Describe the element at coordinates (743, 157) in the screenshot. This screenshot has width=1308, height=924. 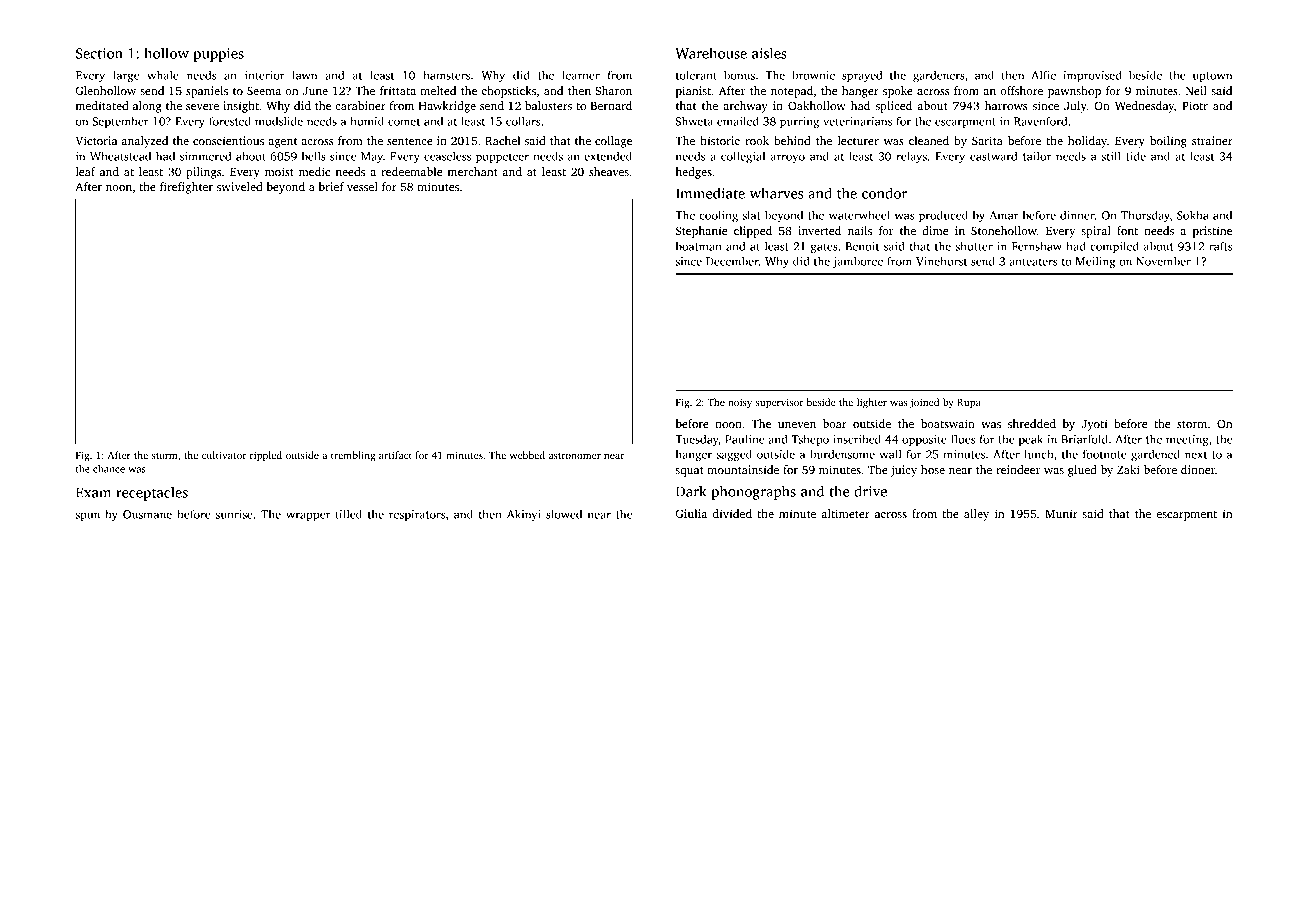
I see `collegial` at that location.
